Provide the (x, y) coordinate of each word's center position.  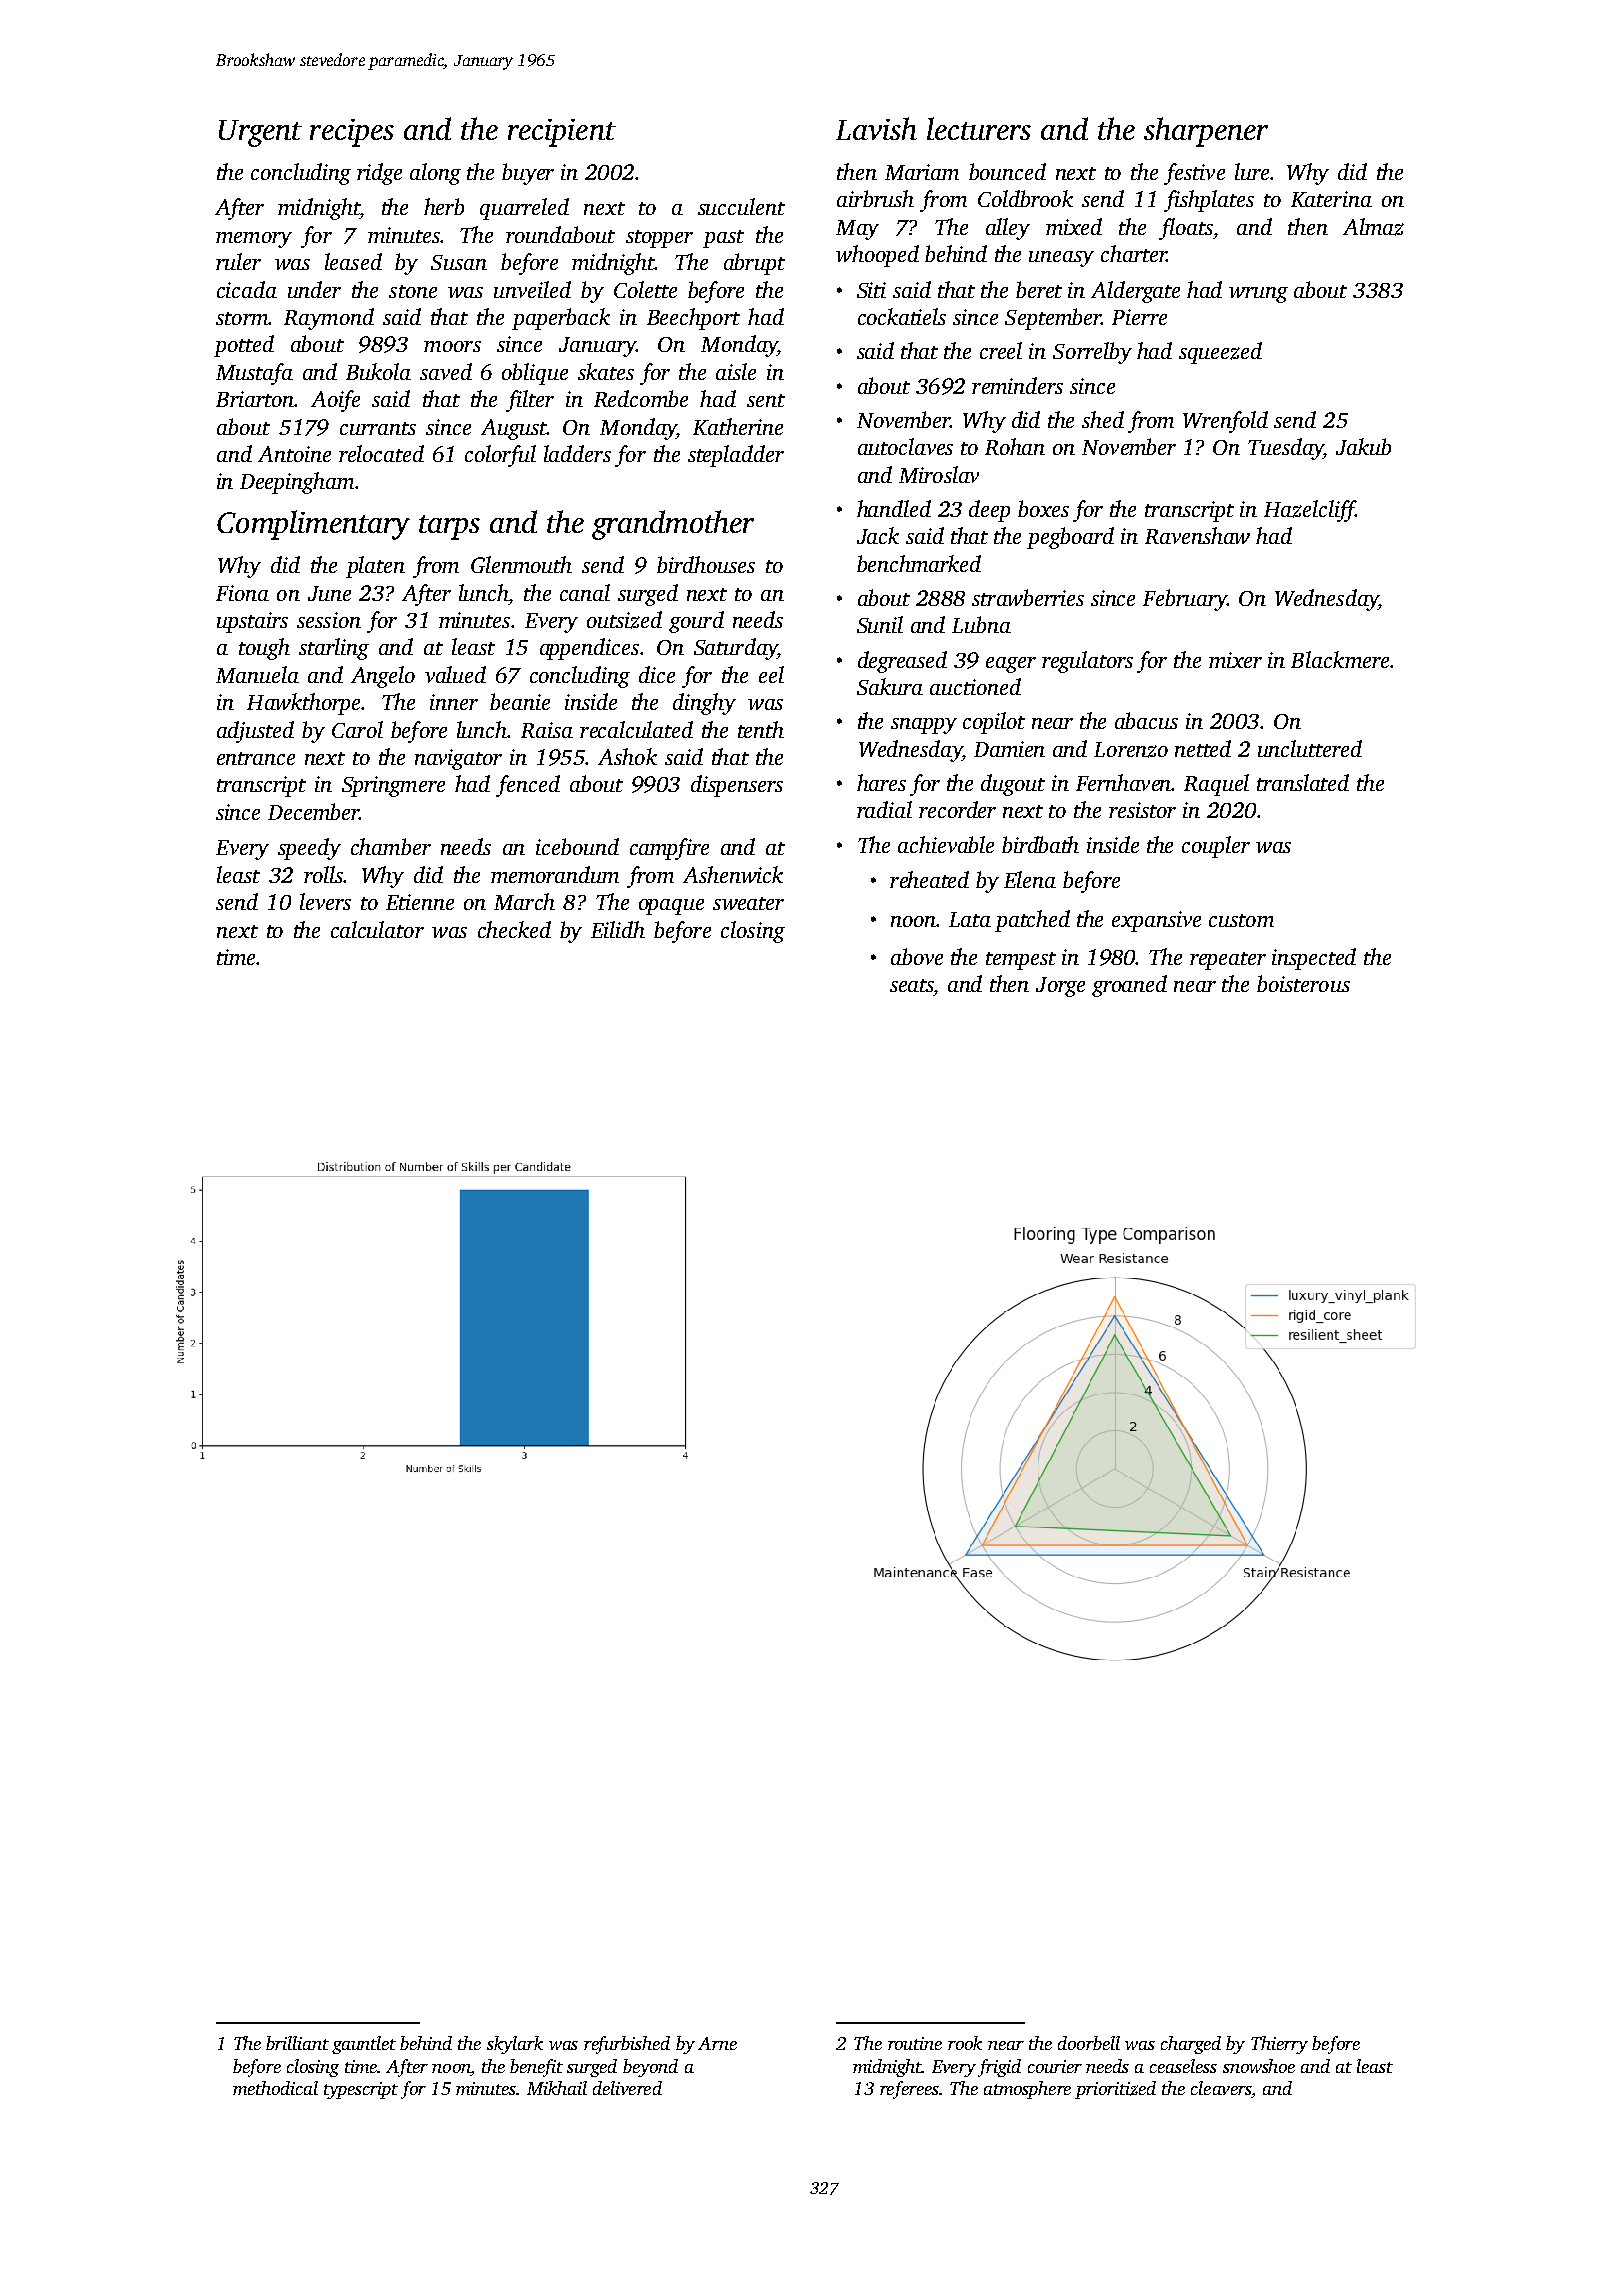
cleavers (1221, 2088)
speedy (309, 849)
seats (912, 985)
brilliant (297, 2043)
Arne (717, 2043)
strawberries (1028, 597)
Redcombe (641, 398)
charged (1191, 2045)
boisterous (1303, 983)
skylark (515, 2045)
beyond (650, 2068)
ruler (238, 261)
